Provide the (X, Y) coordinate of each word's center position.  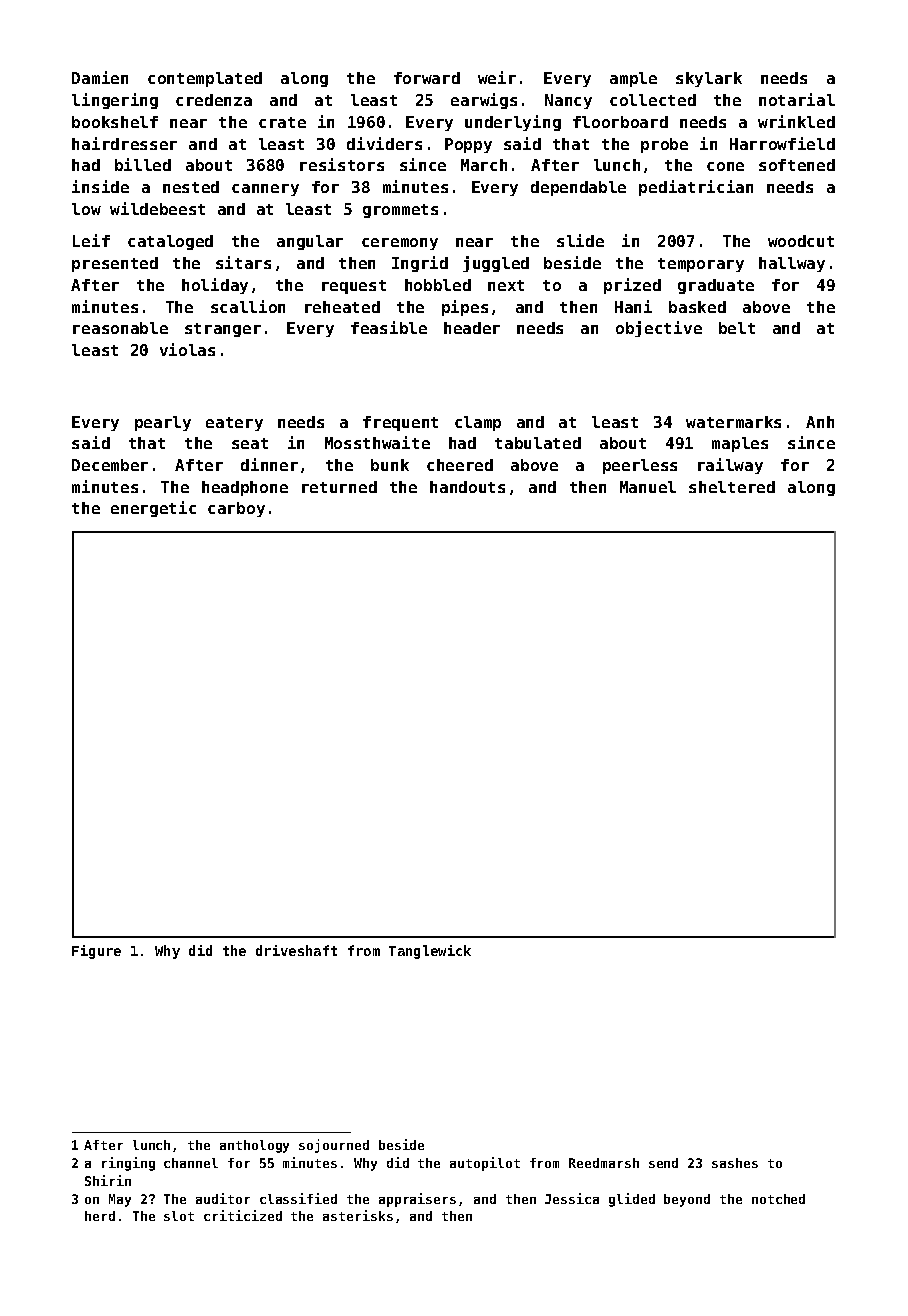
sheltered (732, 487)
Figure (96, 952)
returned (339, 487)
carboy (236, 509)
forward (427, 78)
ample (633, 79)
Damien (100, 77)
